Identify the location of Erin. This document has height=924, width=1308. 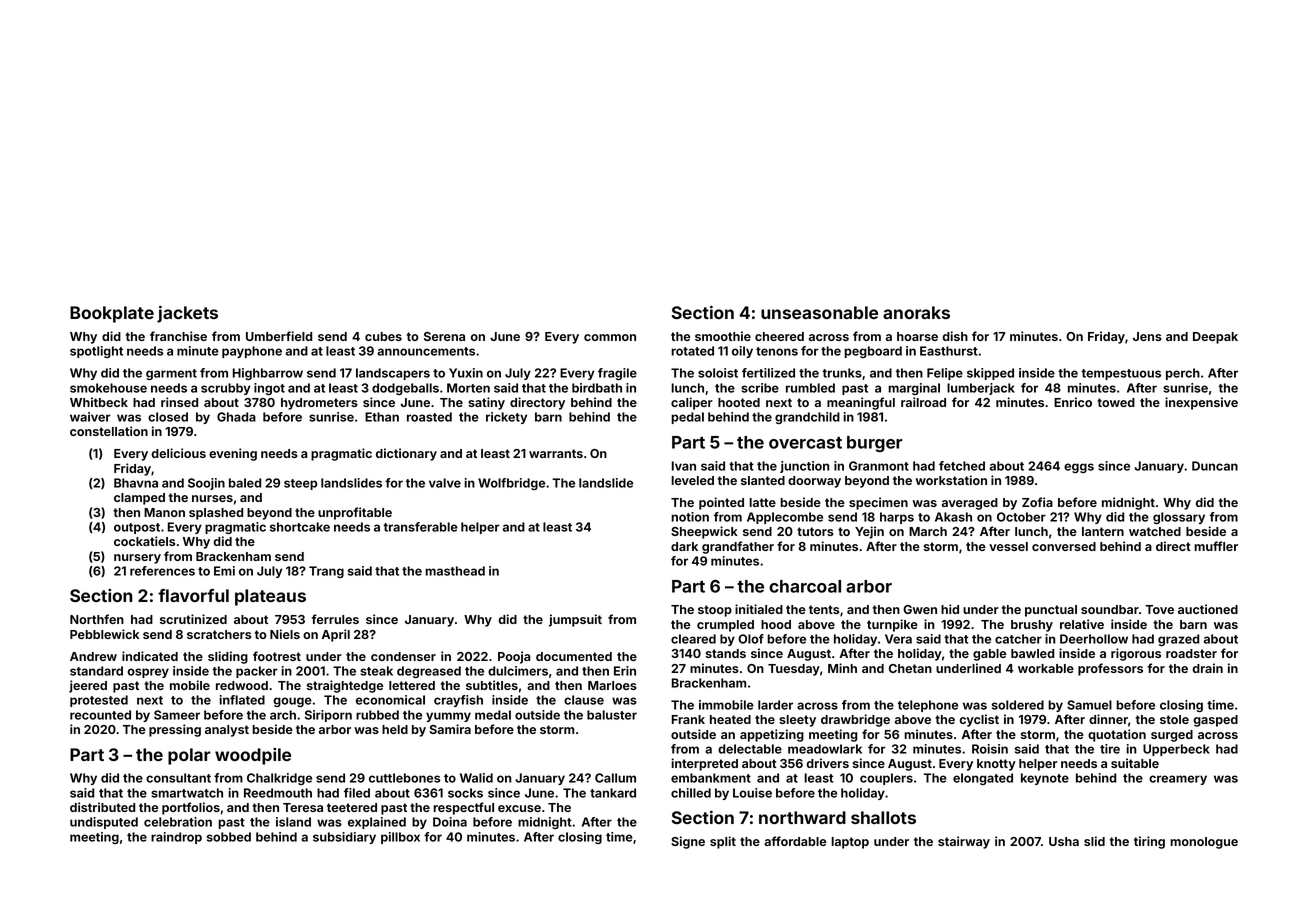
(625, 671).
